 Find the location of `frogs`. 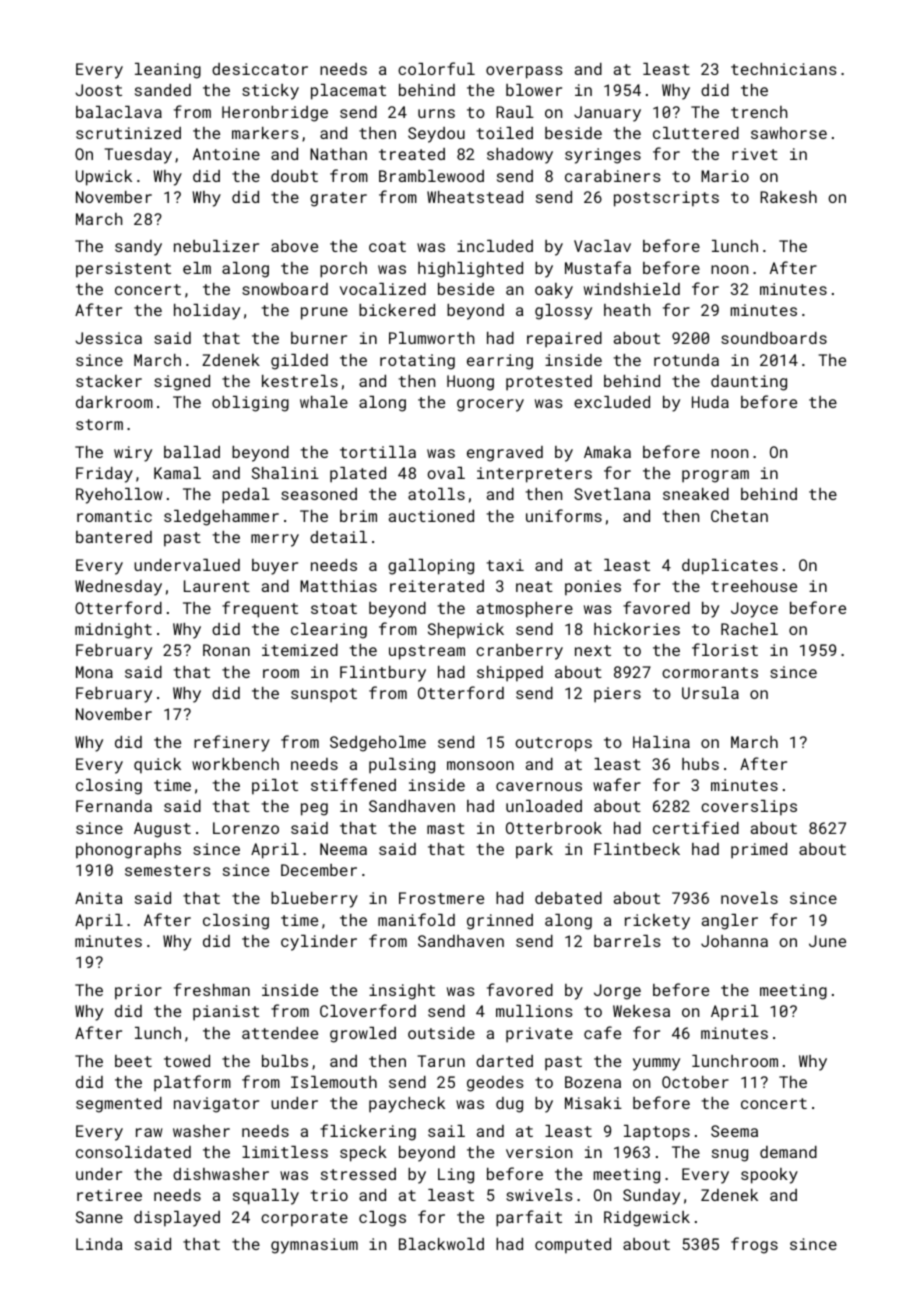

frogs is located at coordinates (754, 1245).
